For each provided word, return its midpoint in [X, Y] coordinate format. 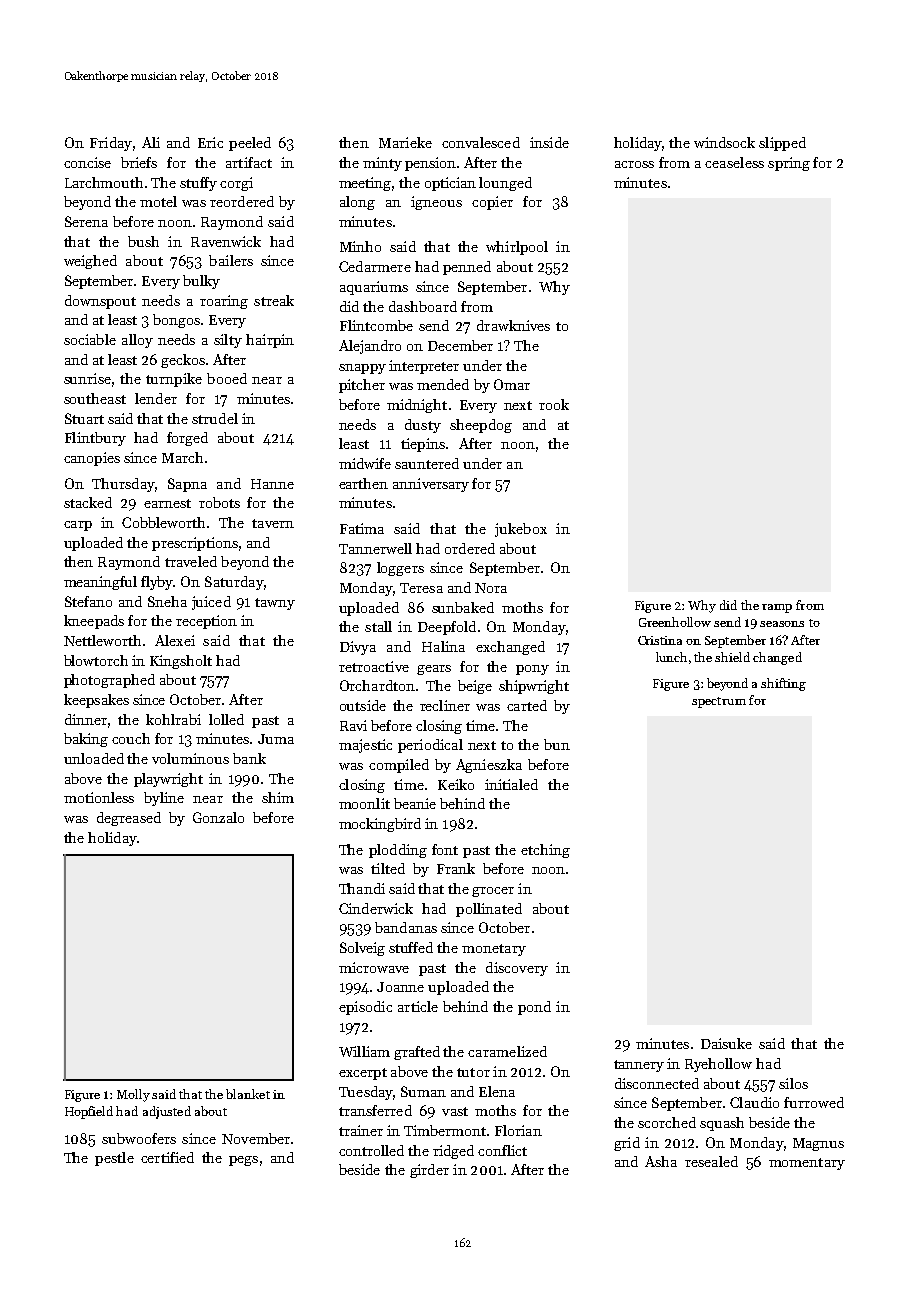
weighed [90, 262]
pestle [114, 1159]
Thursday [123, 485]
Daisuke [726, 1043]
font [445, 849]
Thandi [362, 888]
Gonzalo [218, 817]
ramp [777, 608]
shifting [783, 684]
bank [249, 758]
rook [554, 404]
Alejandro [370, 347]
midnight [417, 406]
